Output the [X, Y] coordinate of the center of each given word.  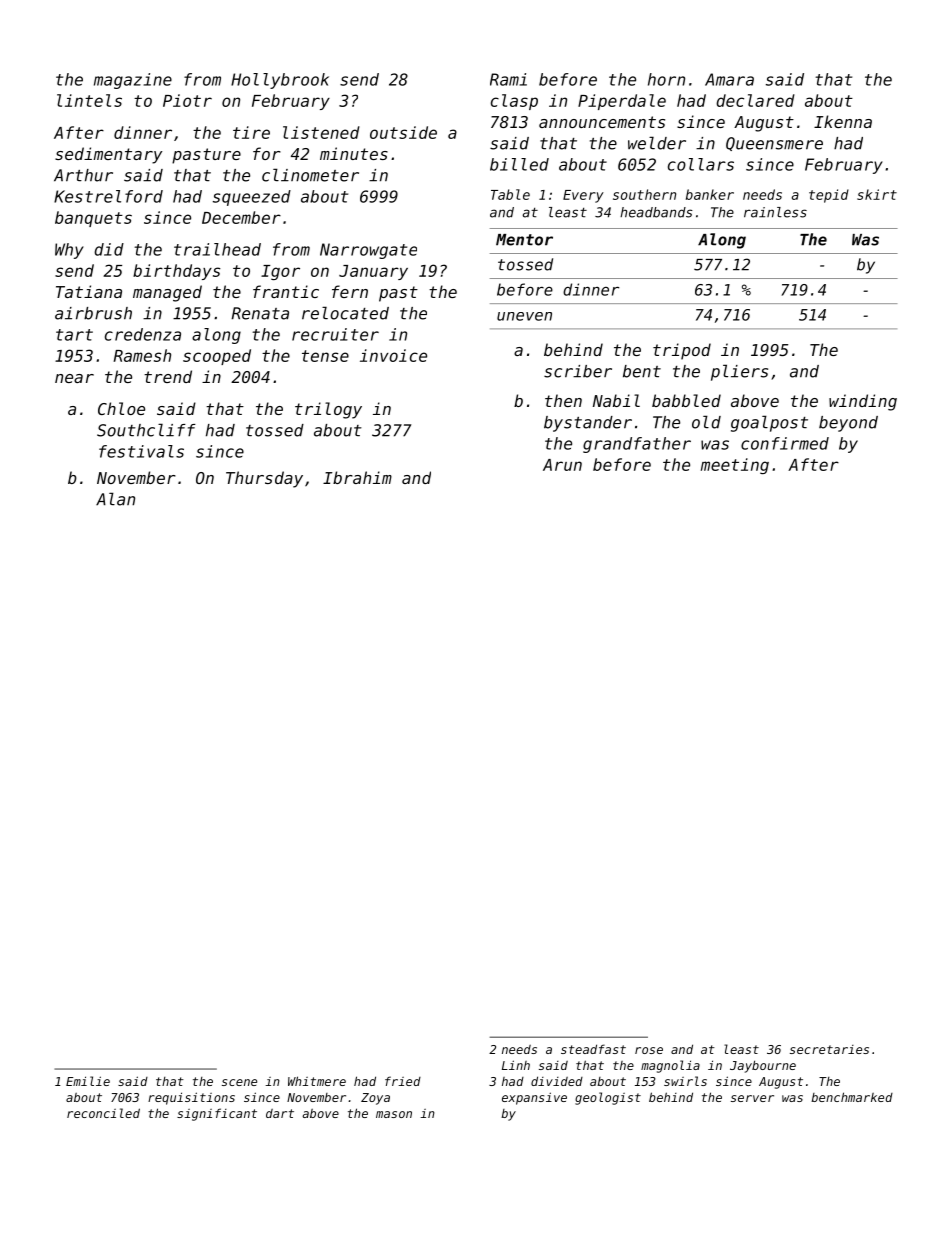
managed [167, 293]
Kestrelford [108, 196]
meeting [735, 466]
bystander [588, 424]
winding [863, 402]
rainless [775, 212]
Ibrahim [357, 477]
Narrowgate [368, 251]
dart [280, 1113]
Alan [115, 499]
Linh [516, 1065]
